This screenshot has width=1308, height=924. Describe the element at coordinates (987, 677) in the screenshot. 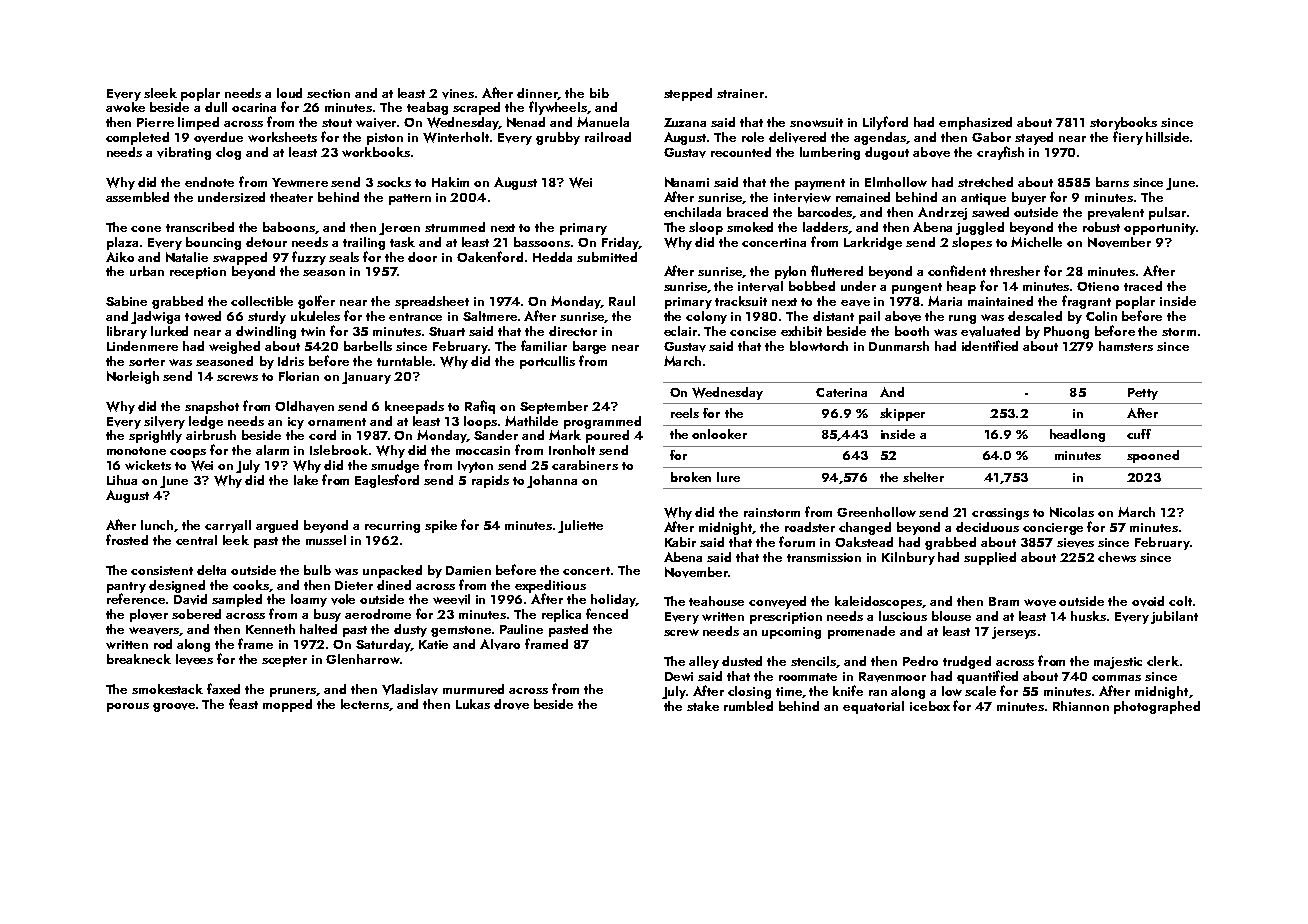

I see `quantified` at that location.
